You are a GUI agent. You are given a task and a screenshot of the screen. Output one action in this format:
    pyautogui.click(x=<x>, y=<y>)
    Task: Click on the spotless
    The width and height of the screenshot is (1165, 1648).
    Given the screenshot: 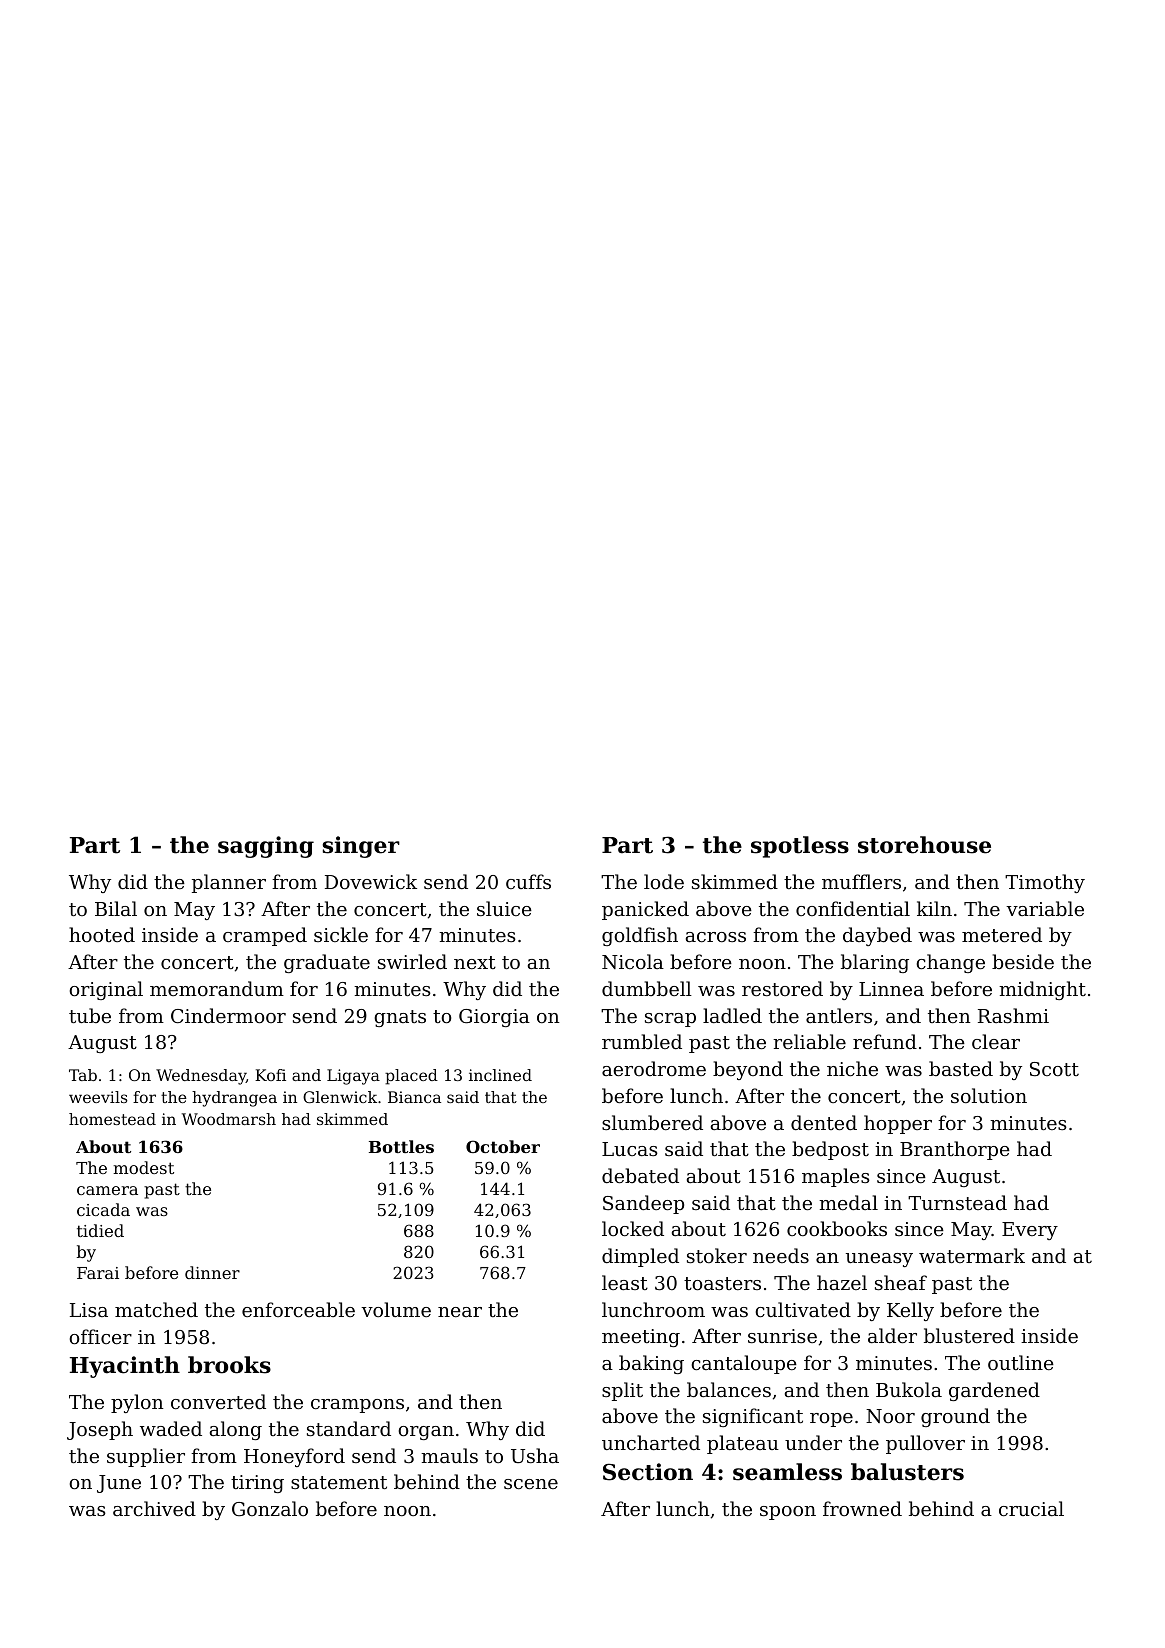 What is the action you would take?
    pyautogui.click(x=800, y=847)
